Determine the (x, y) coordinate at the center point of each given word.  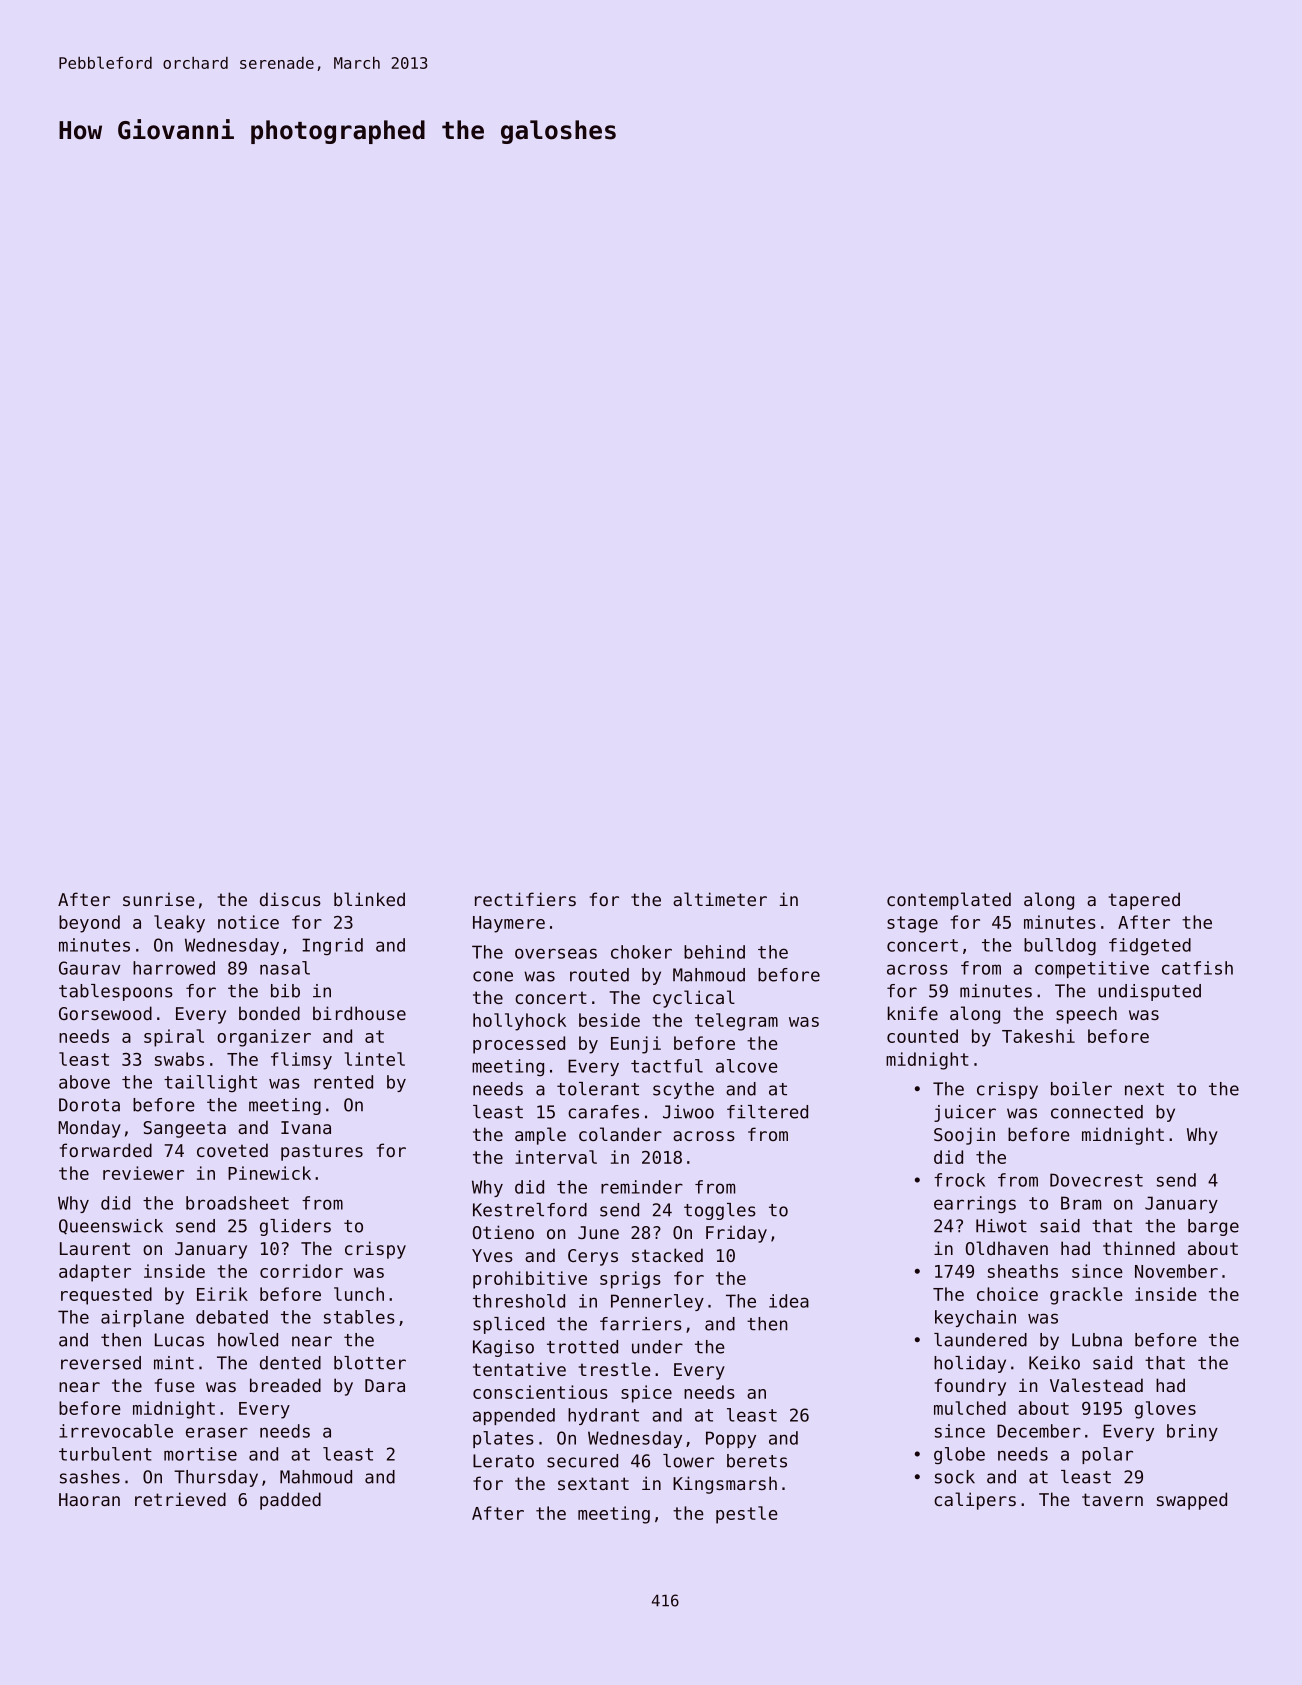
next (1144, 1089)
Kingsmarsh (725, 1485)
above (84, 1082)
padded (290, 1501)
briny (1192, 1432)
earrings (975, 1205)
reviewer (143, 1173)
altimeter (720, 899)
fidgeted (1150, 946)
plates (503, 1439)
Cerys (593, 1257)
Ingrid (332, 946)
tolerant (598, 1089)
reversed (101, 1363)
